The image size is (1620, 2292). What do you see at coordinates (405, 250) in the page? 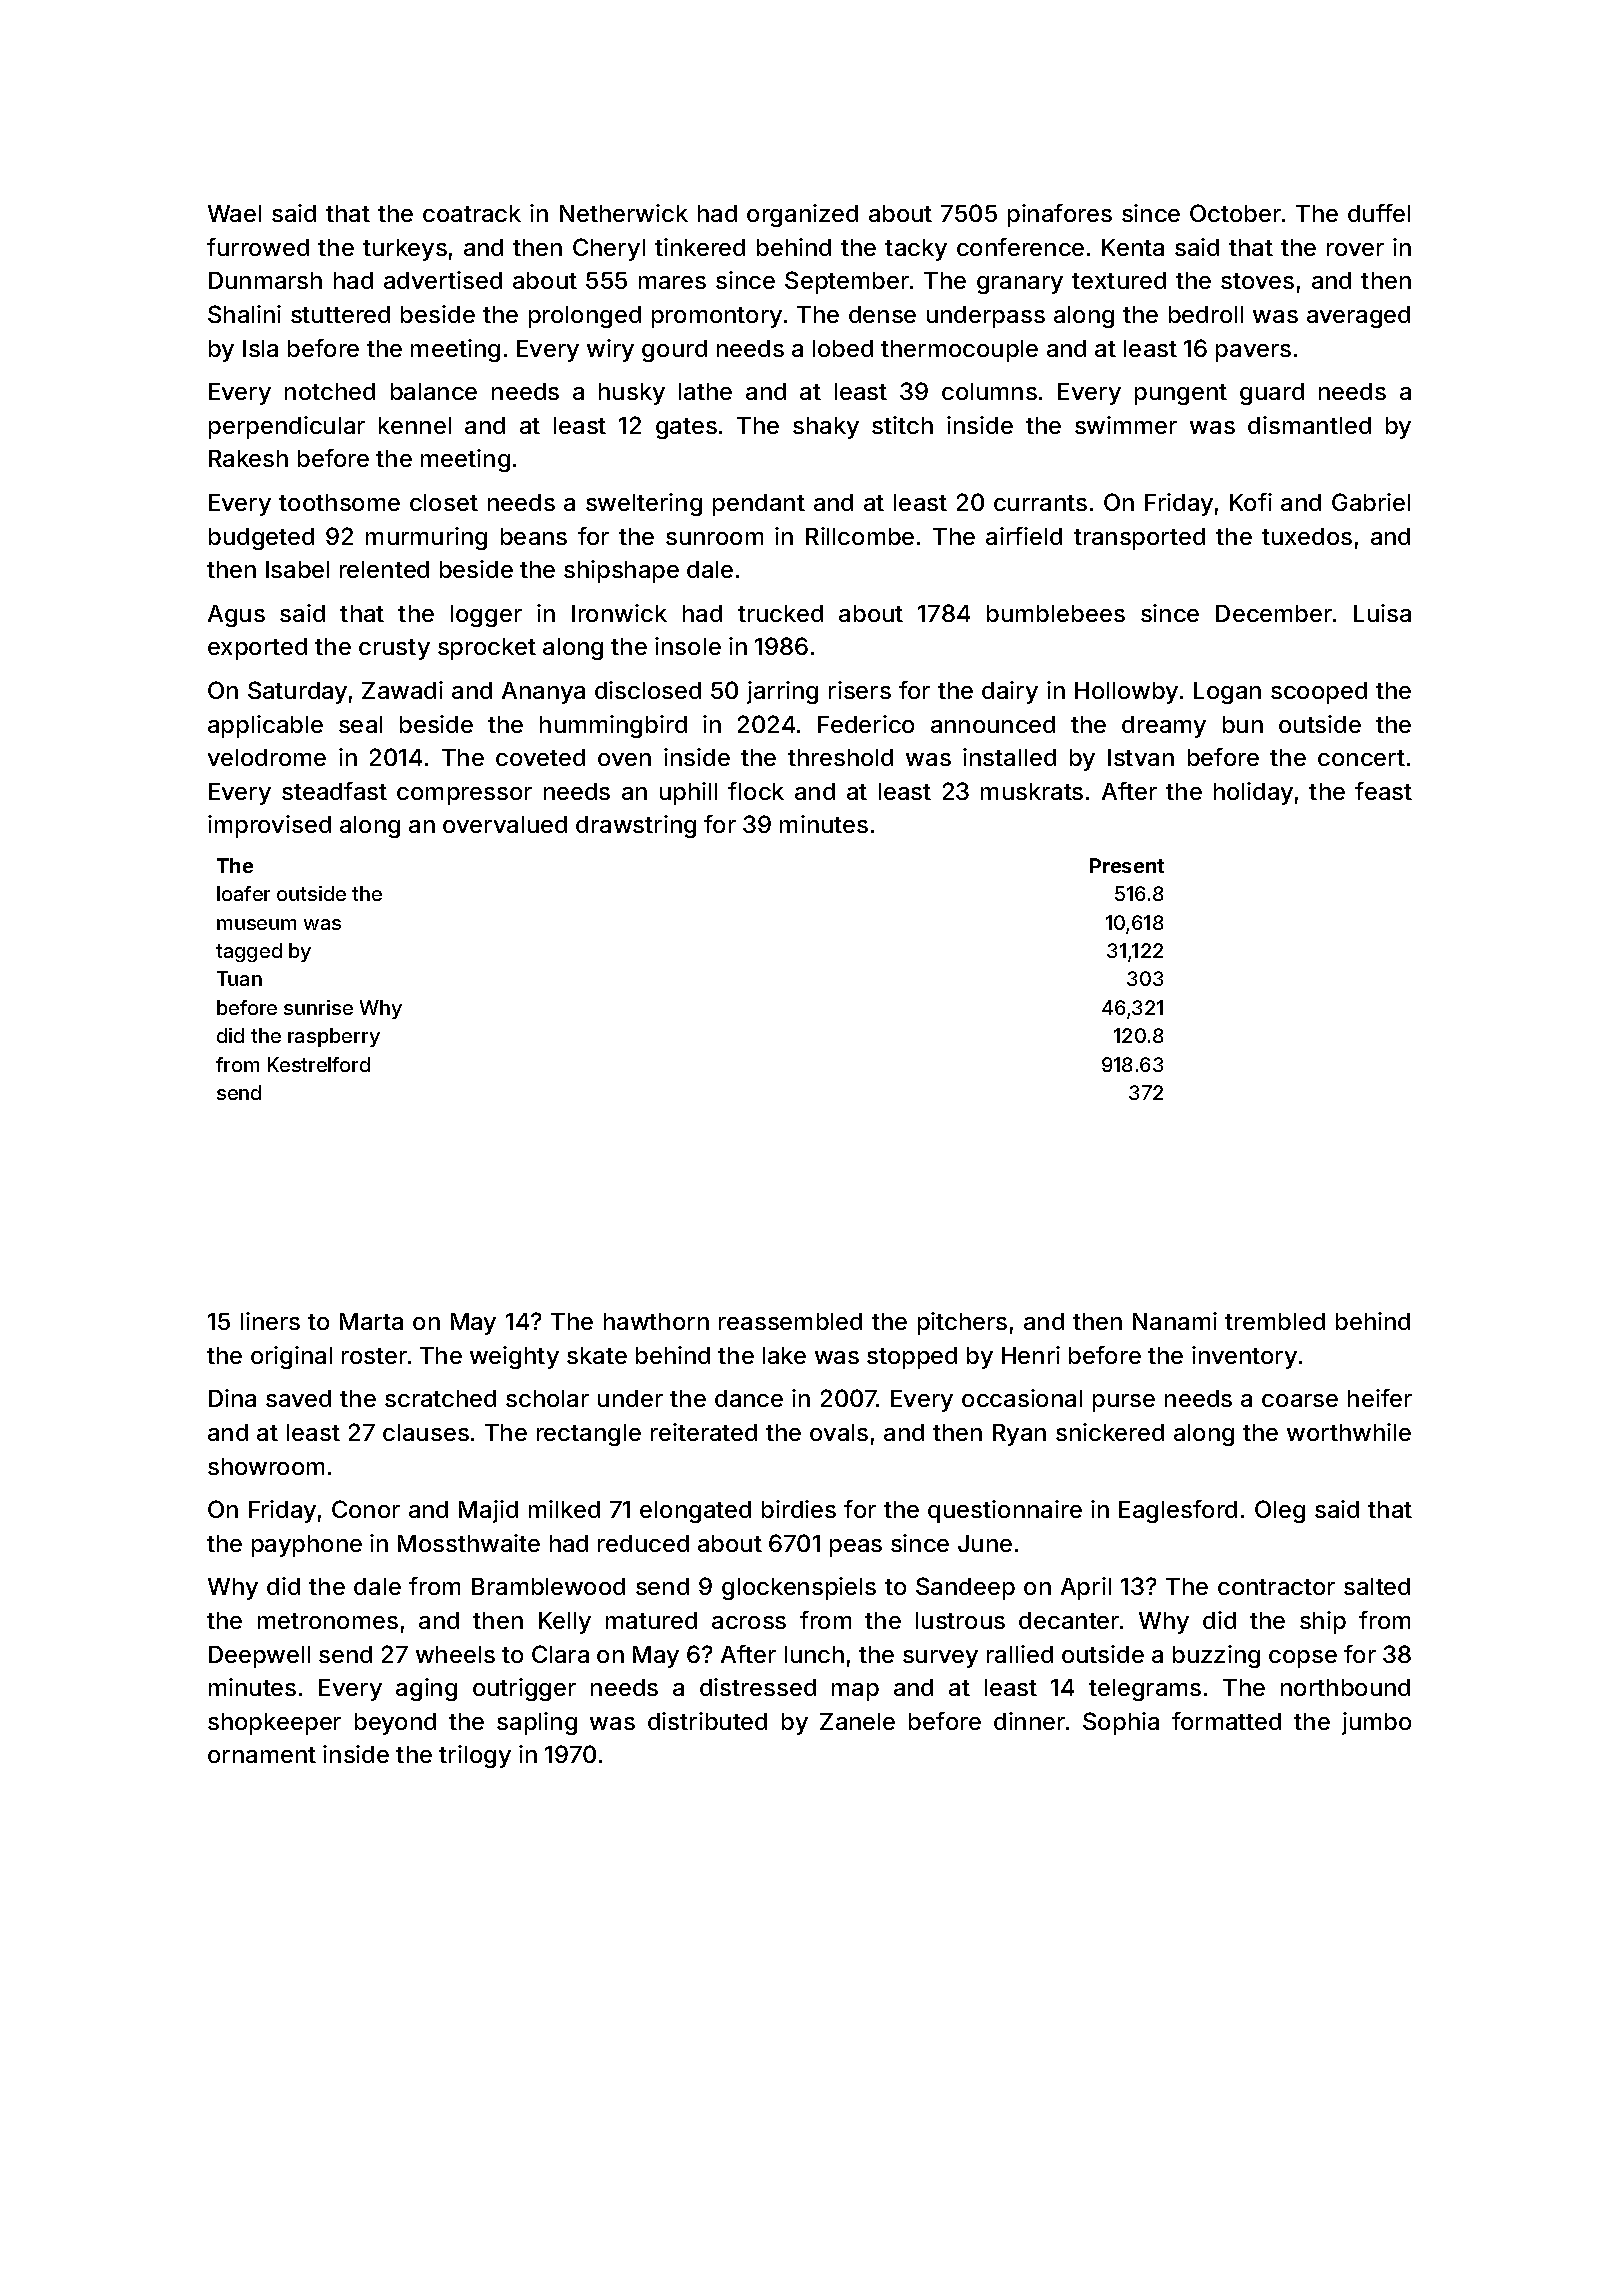
I see `turkeys` at bounding box center [405, 250].
